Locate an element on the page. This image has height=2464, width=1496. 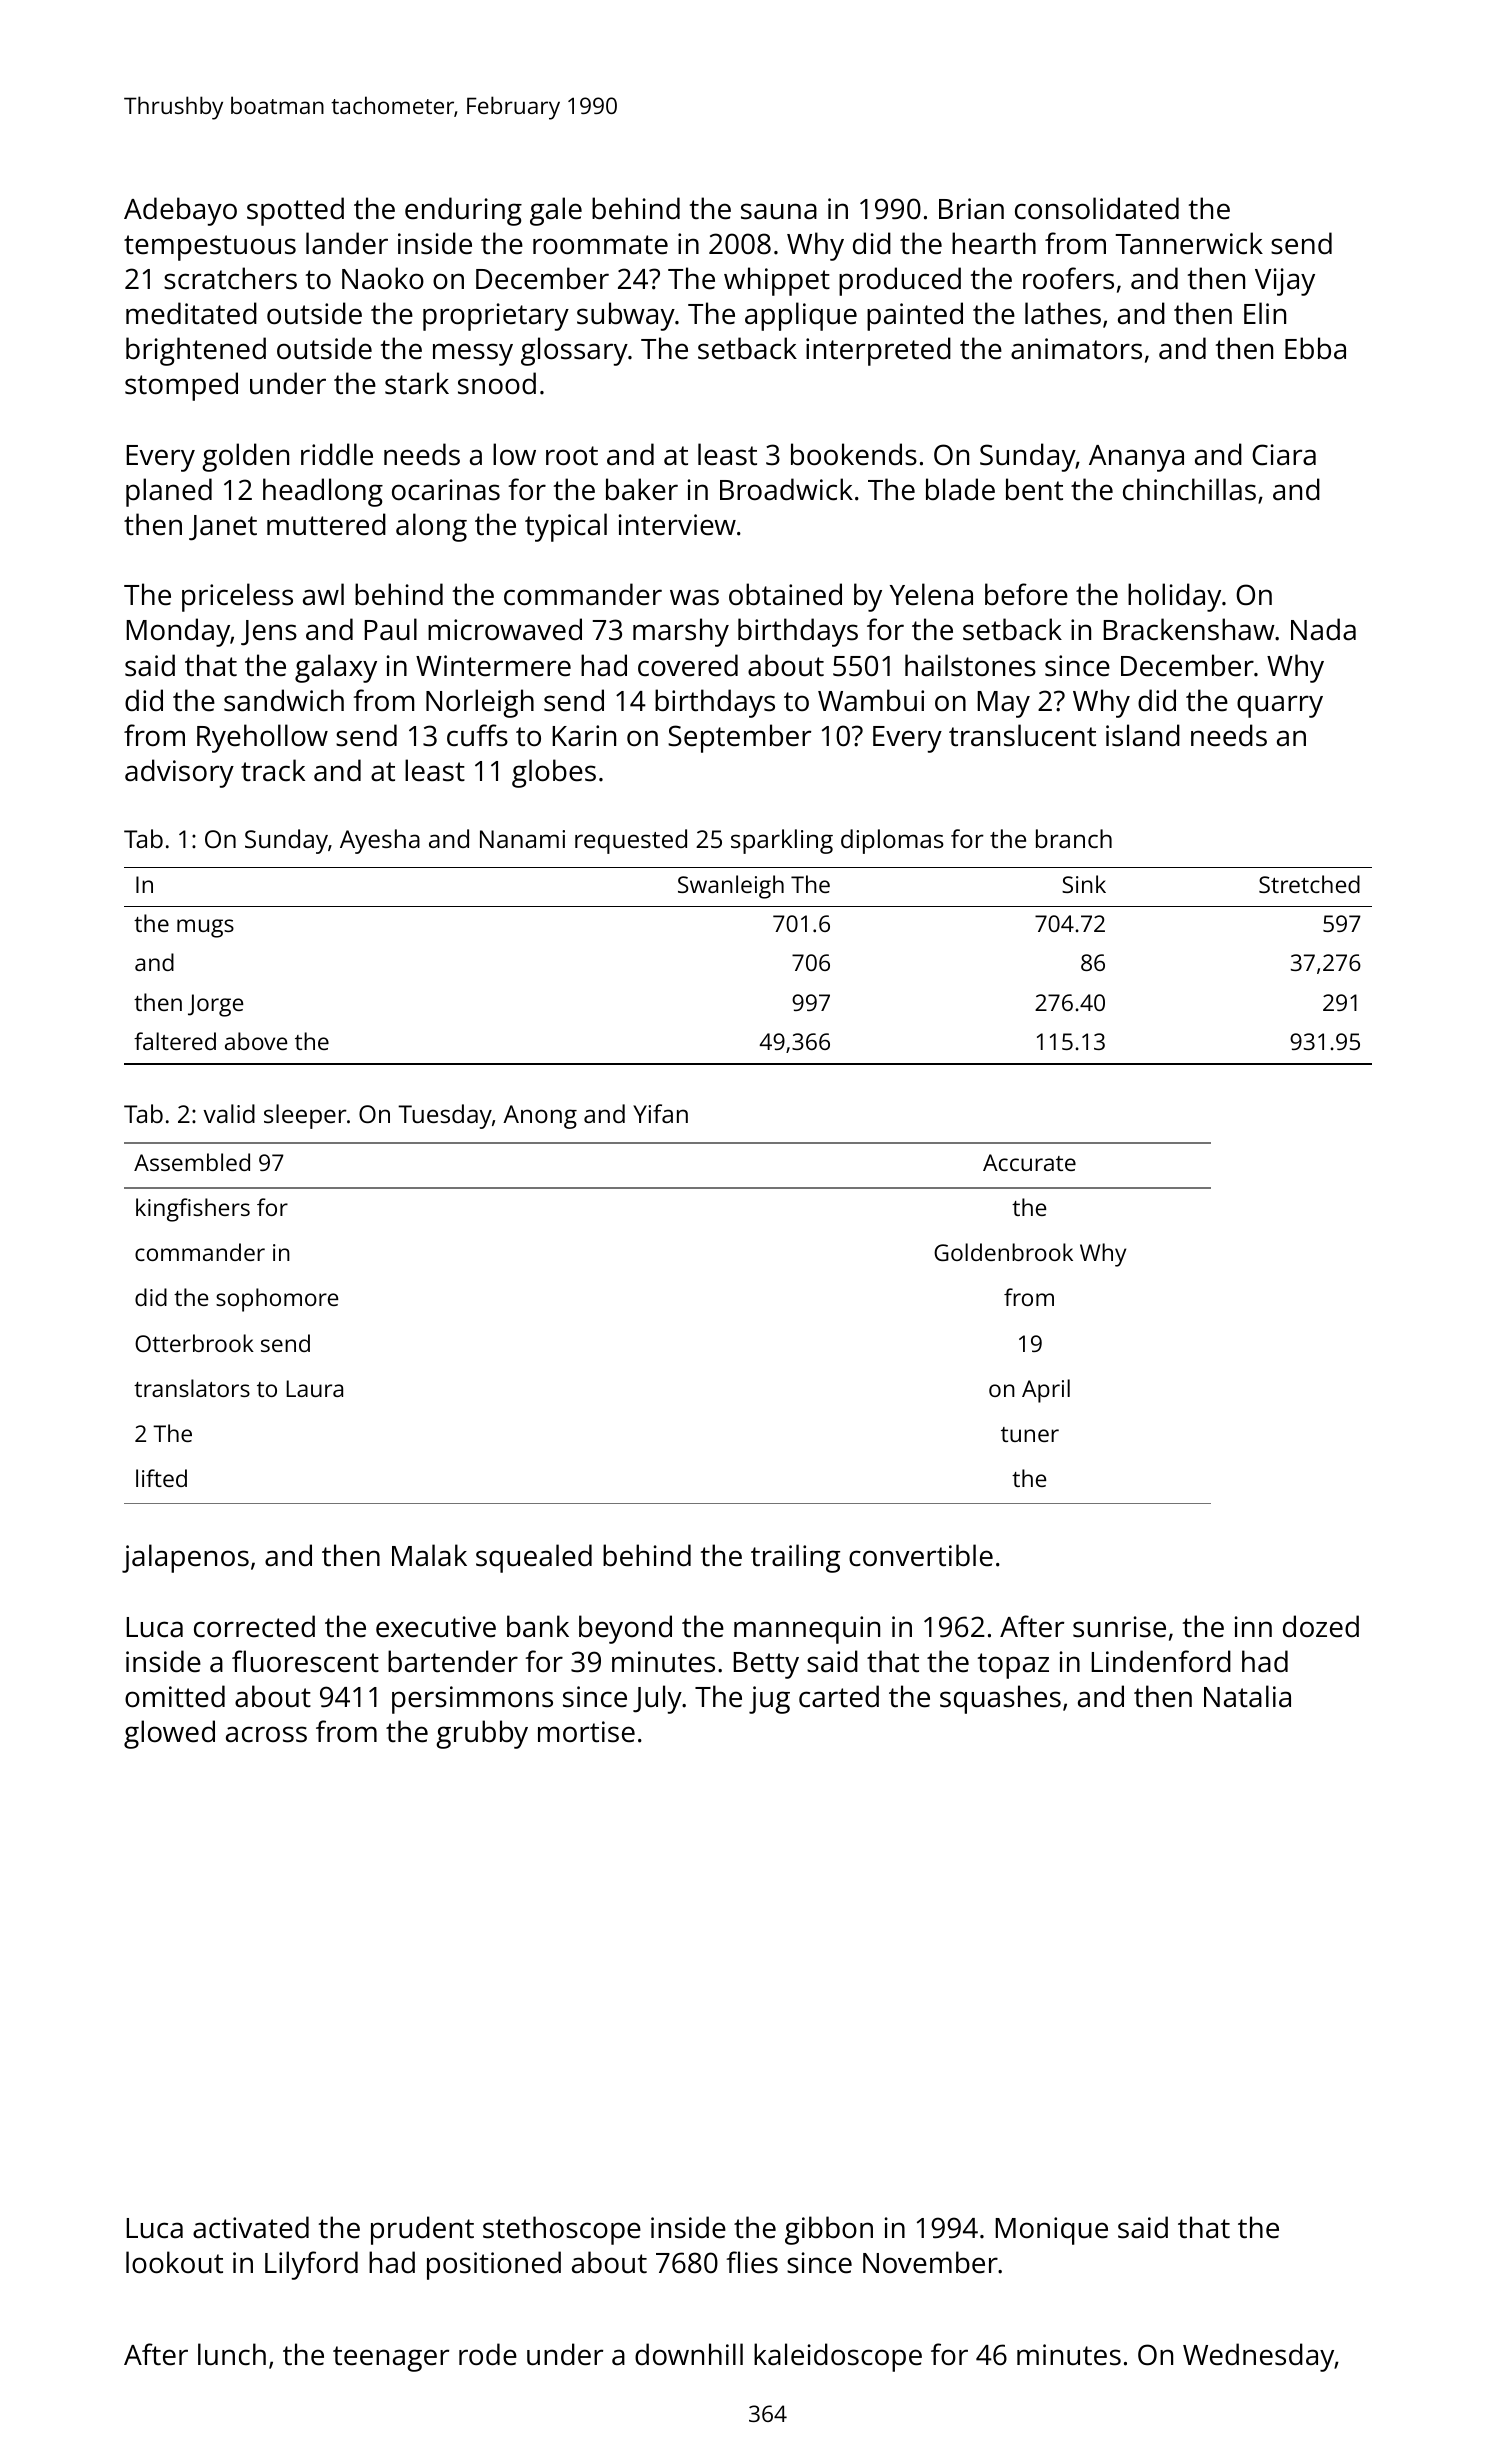
April is located at coordinates (1046, 1391).
